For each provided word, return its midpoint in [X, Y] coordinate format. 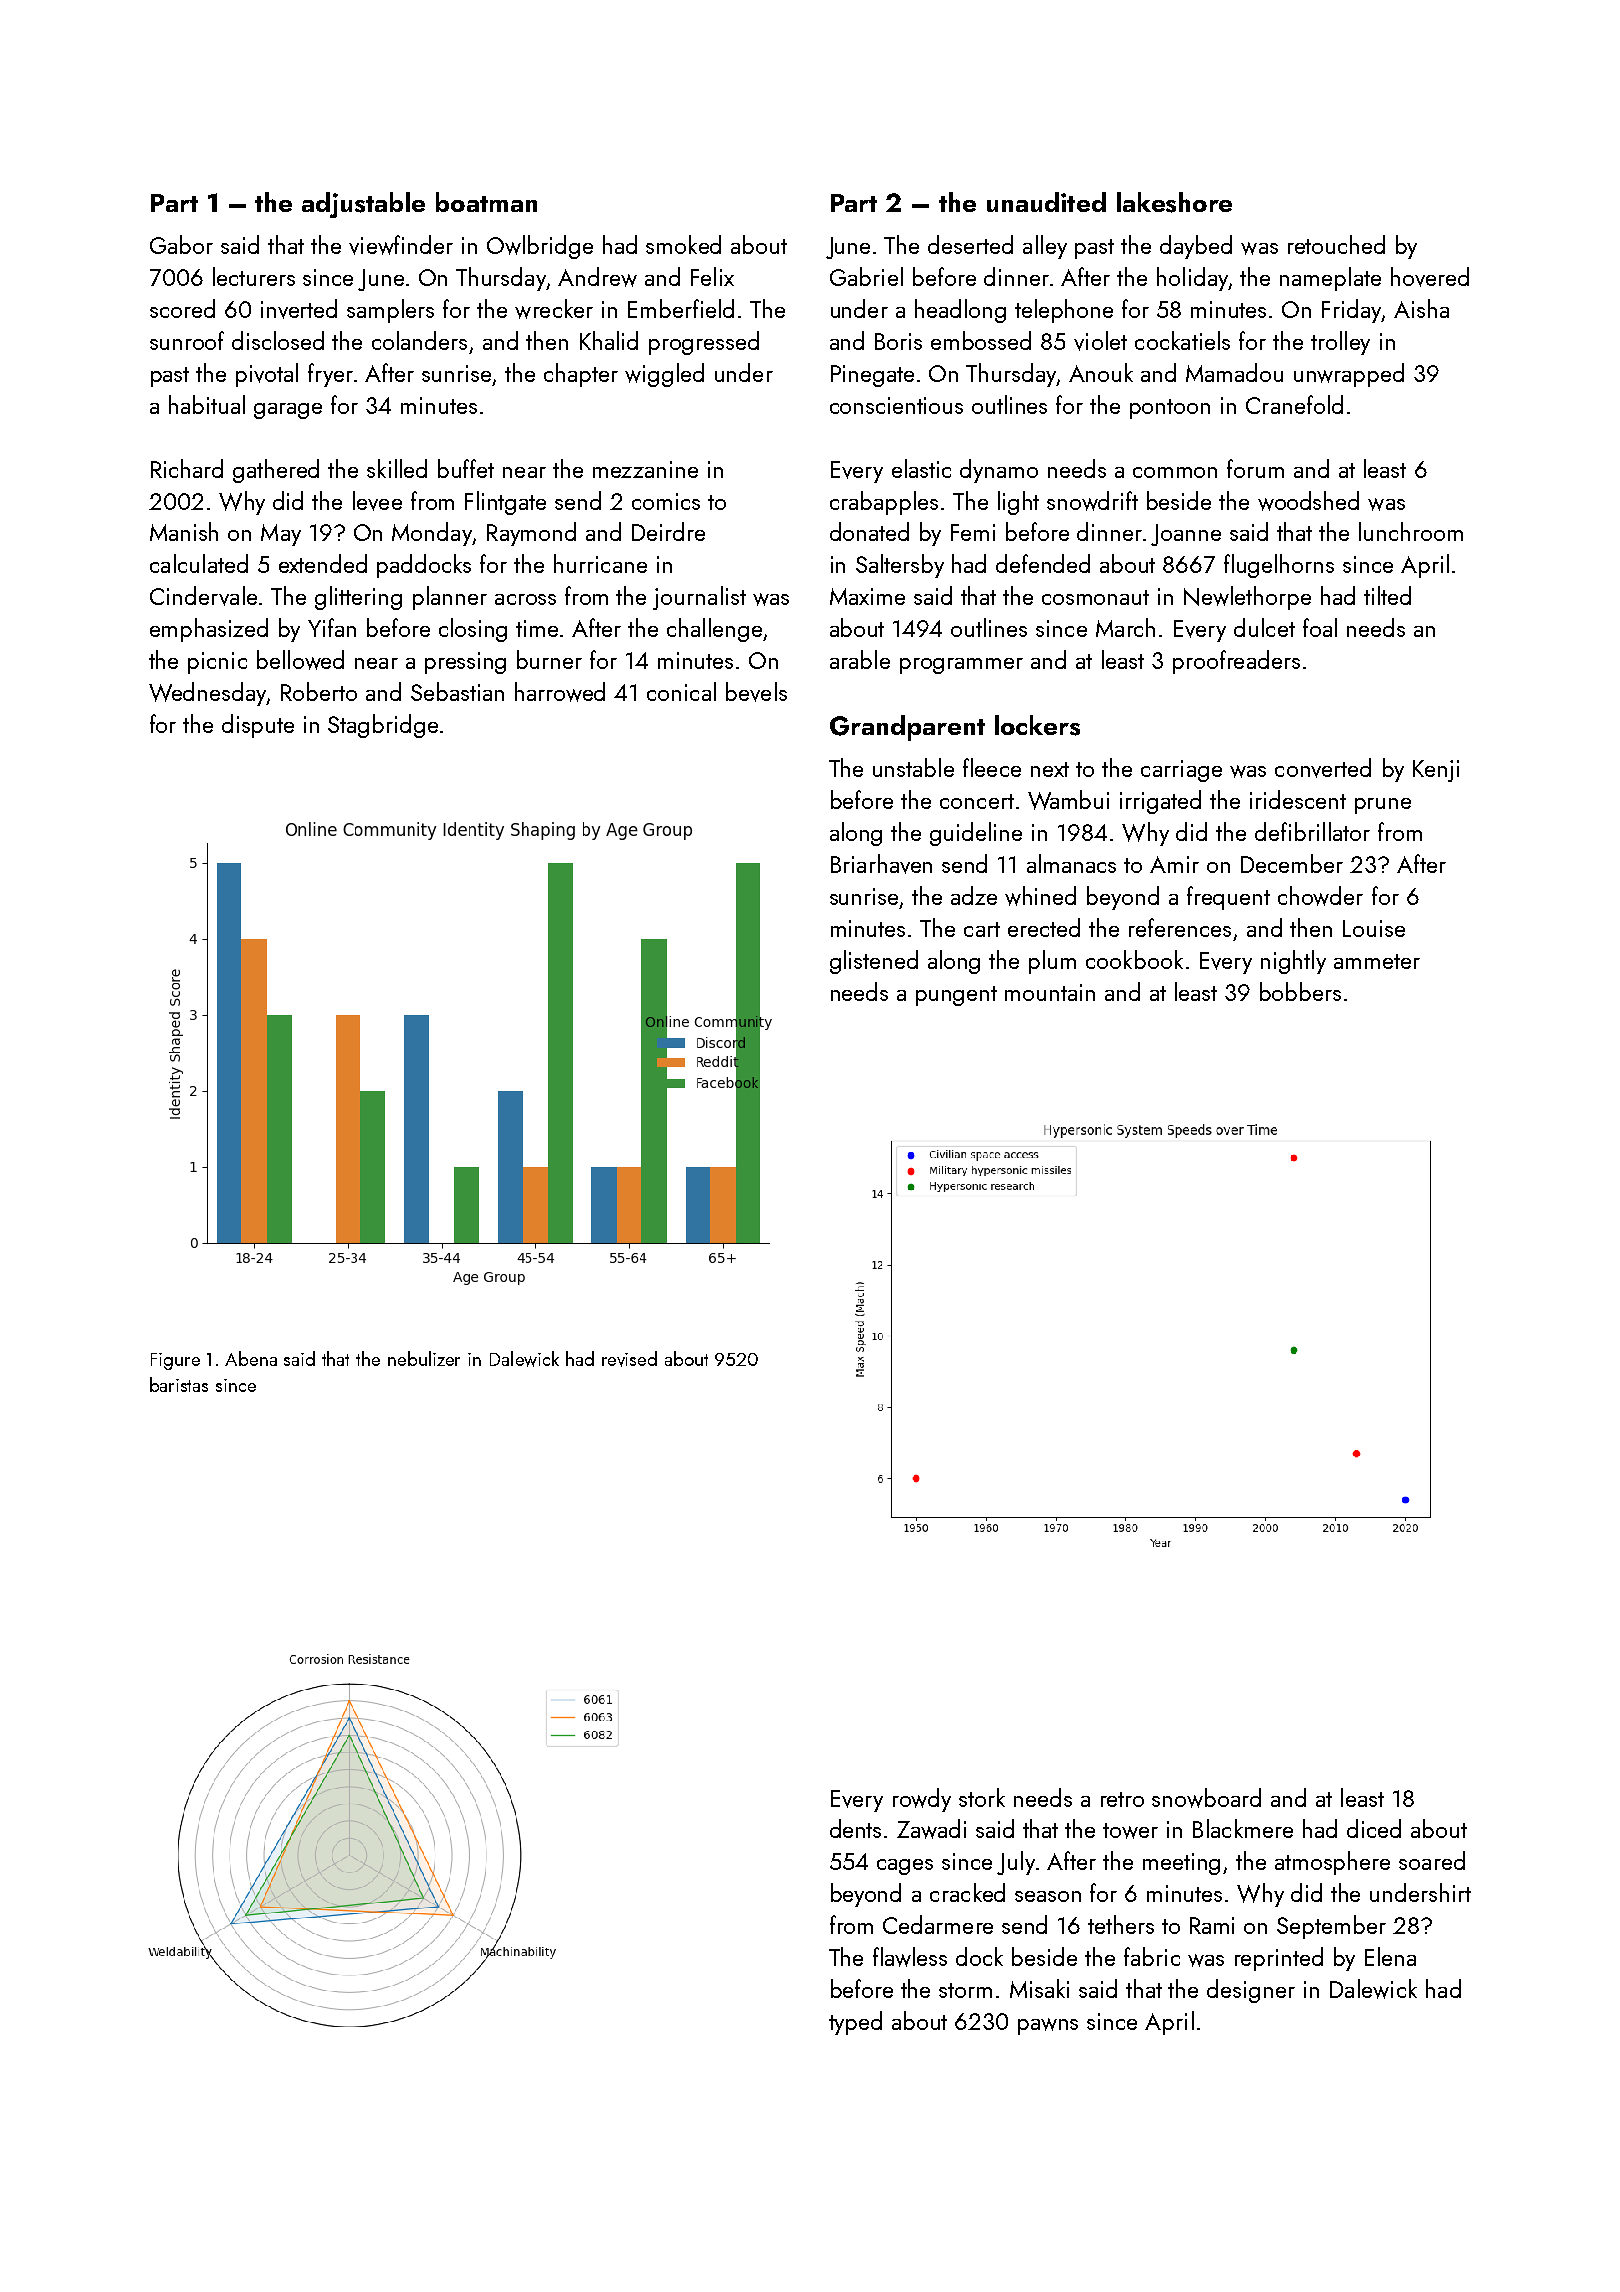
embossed [981, 340]
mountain [1050, 992]
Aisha [1421, 308]
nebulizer [424, 1358]
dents [855, 1828]
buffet [466, 468]
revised [629, 1359]
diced [1374, 1828]
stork [982, 1797]
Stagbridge [383, 726]
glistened [874, 962]
